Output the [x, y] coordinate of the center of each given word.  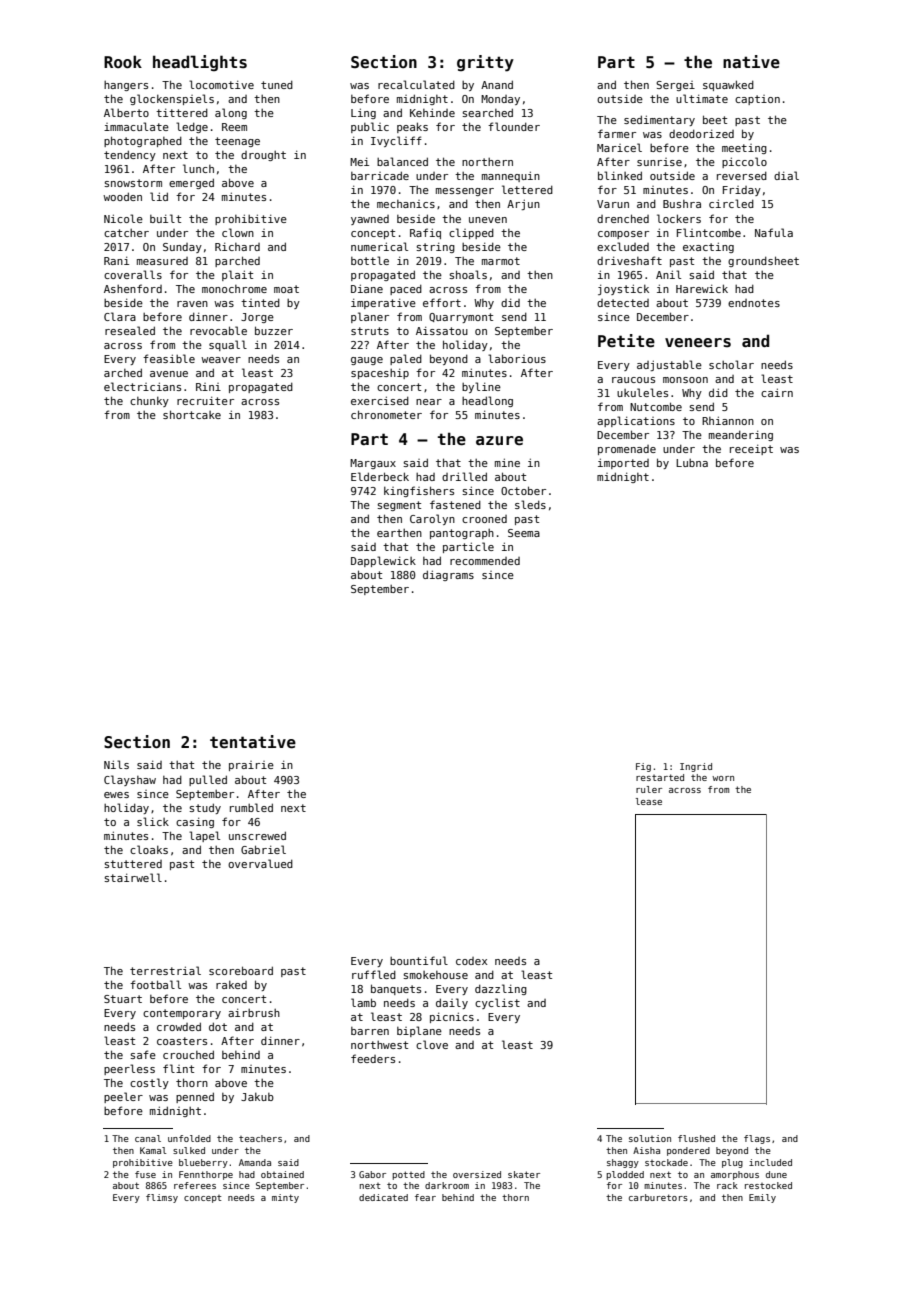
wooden [122, 196]
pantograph [462, 534]
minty [285, 1198]
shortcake [192, 414]
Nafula [774, 232]
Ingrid [696, 767]
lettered [527, 189]
